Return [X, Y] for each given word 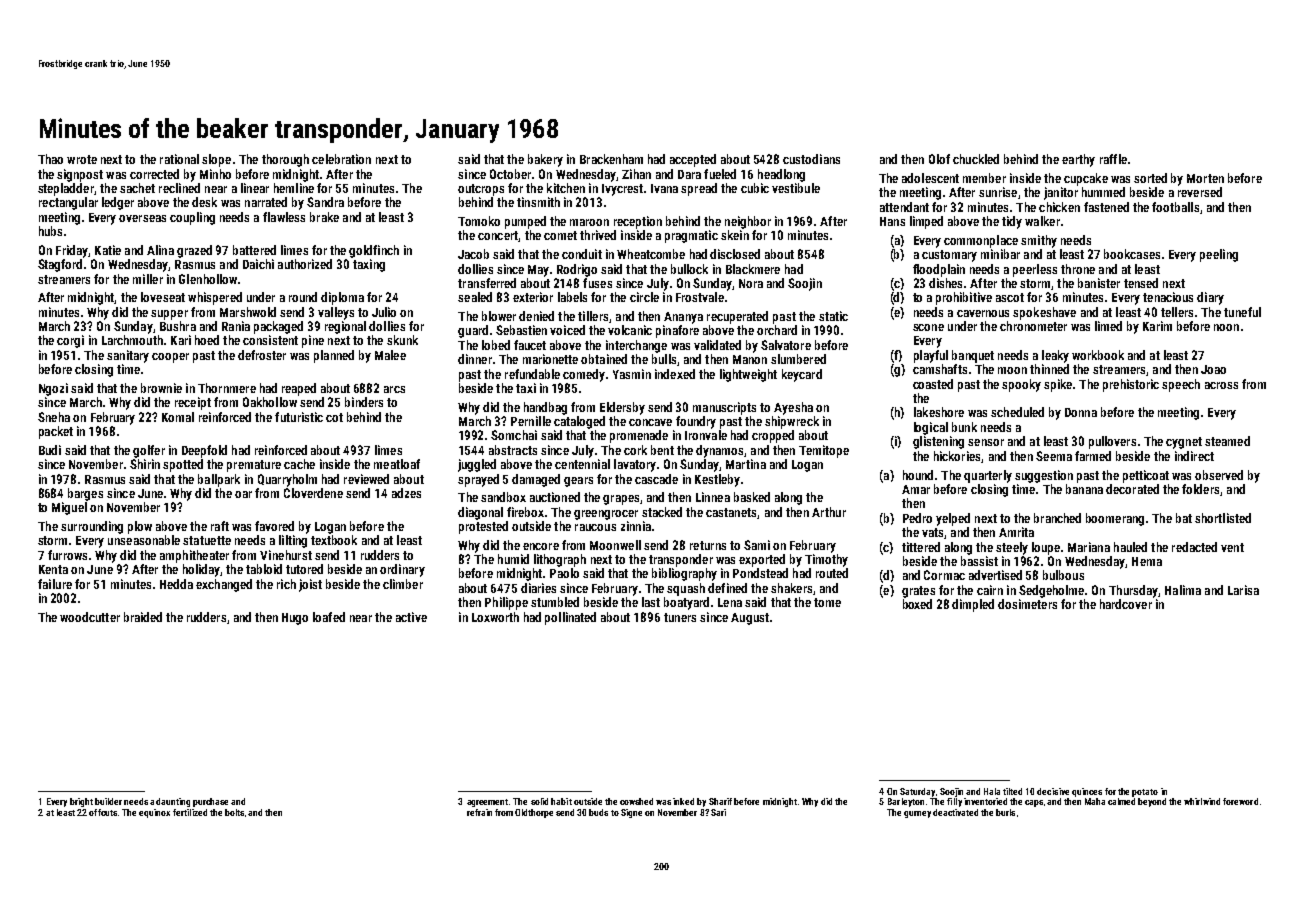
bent [662, 450]
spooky [1021, 385]
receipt [193, 403]
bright [81, 802]
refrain [479, 812]
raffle [1113, 159]
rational [179, 159]
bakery [545, 160]
